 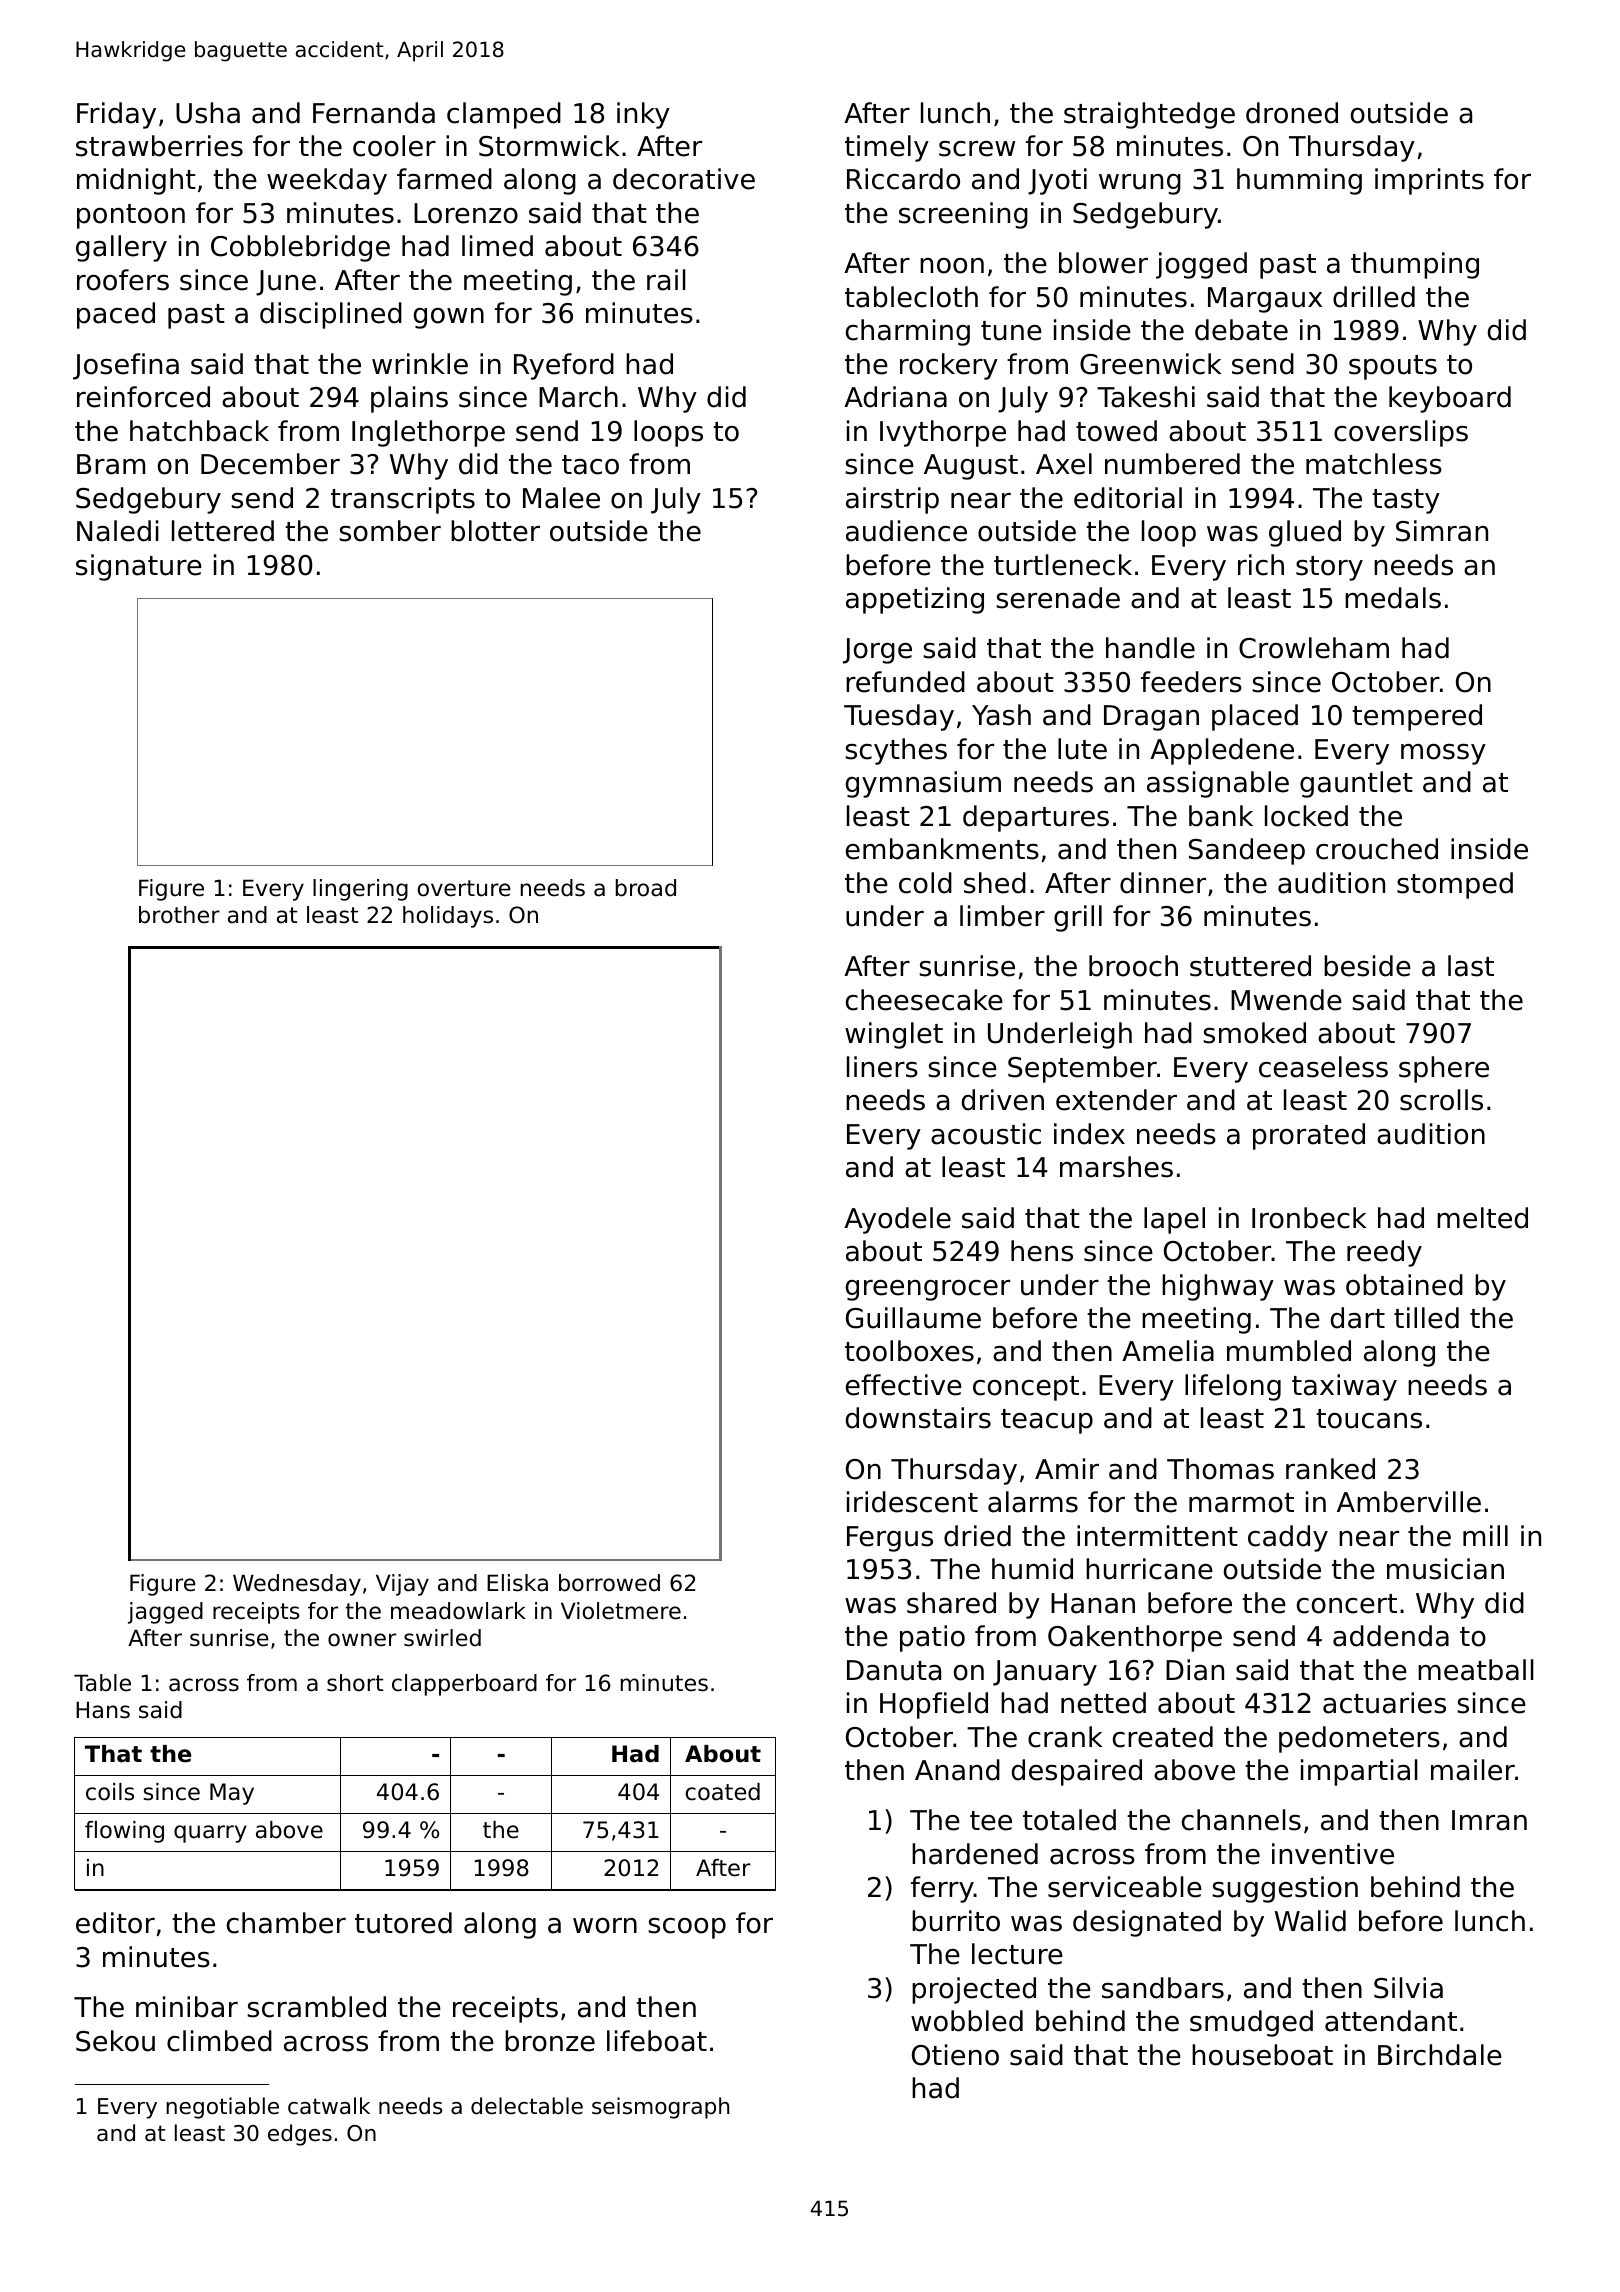 I want to click on burrito, so click(x=956, y=1921).
